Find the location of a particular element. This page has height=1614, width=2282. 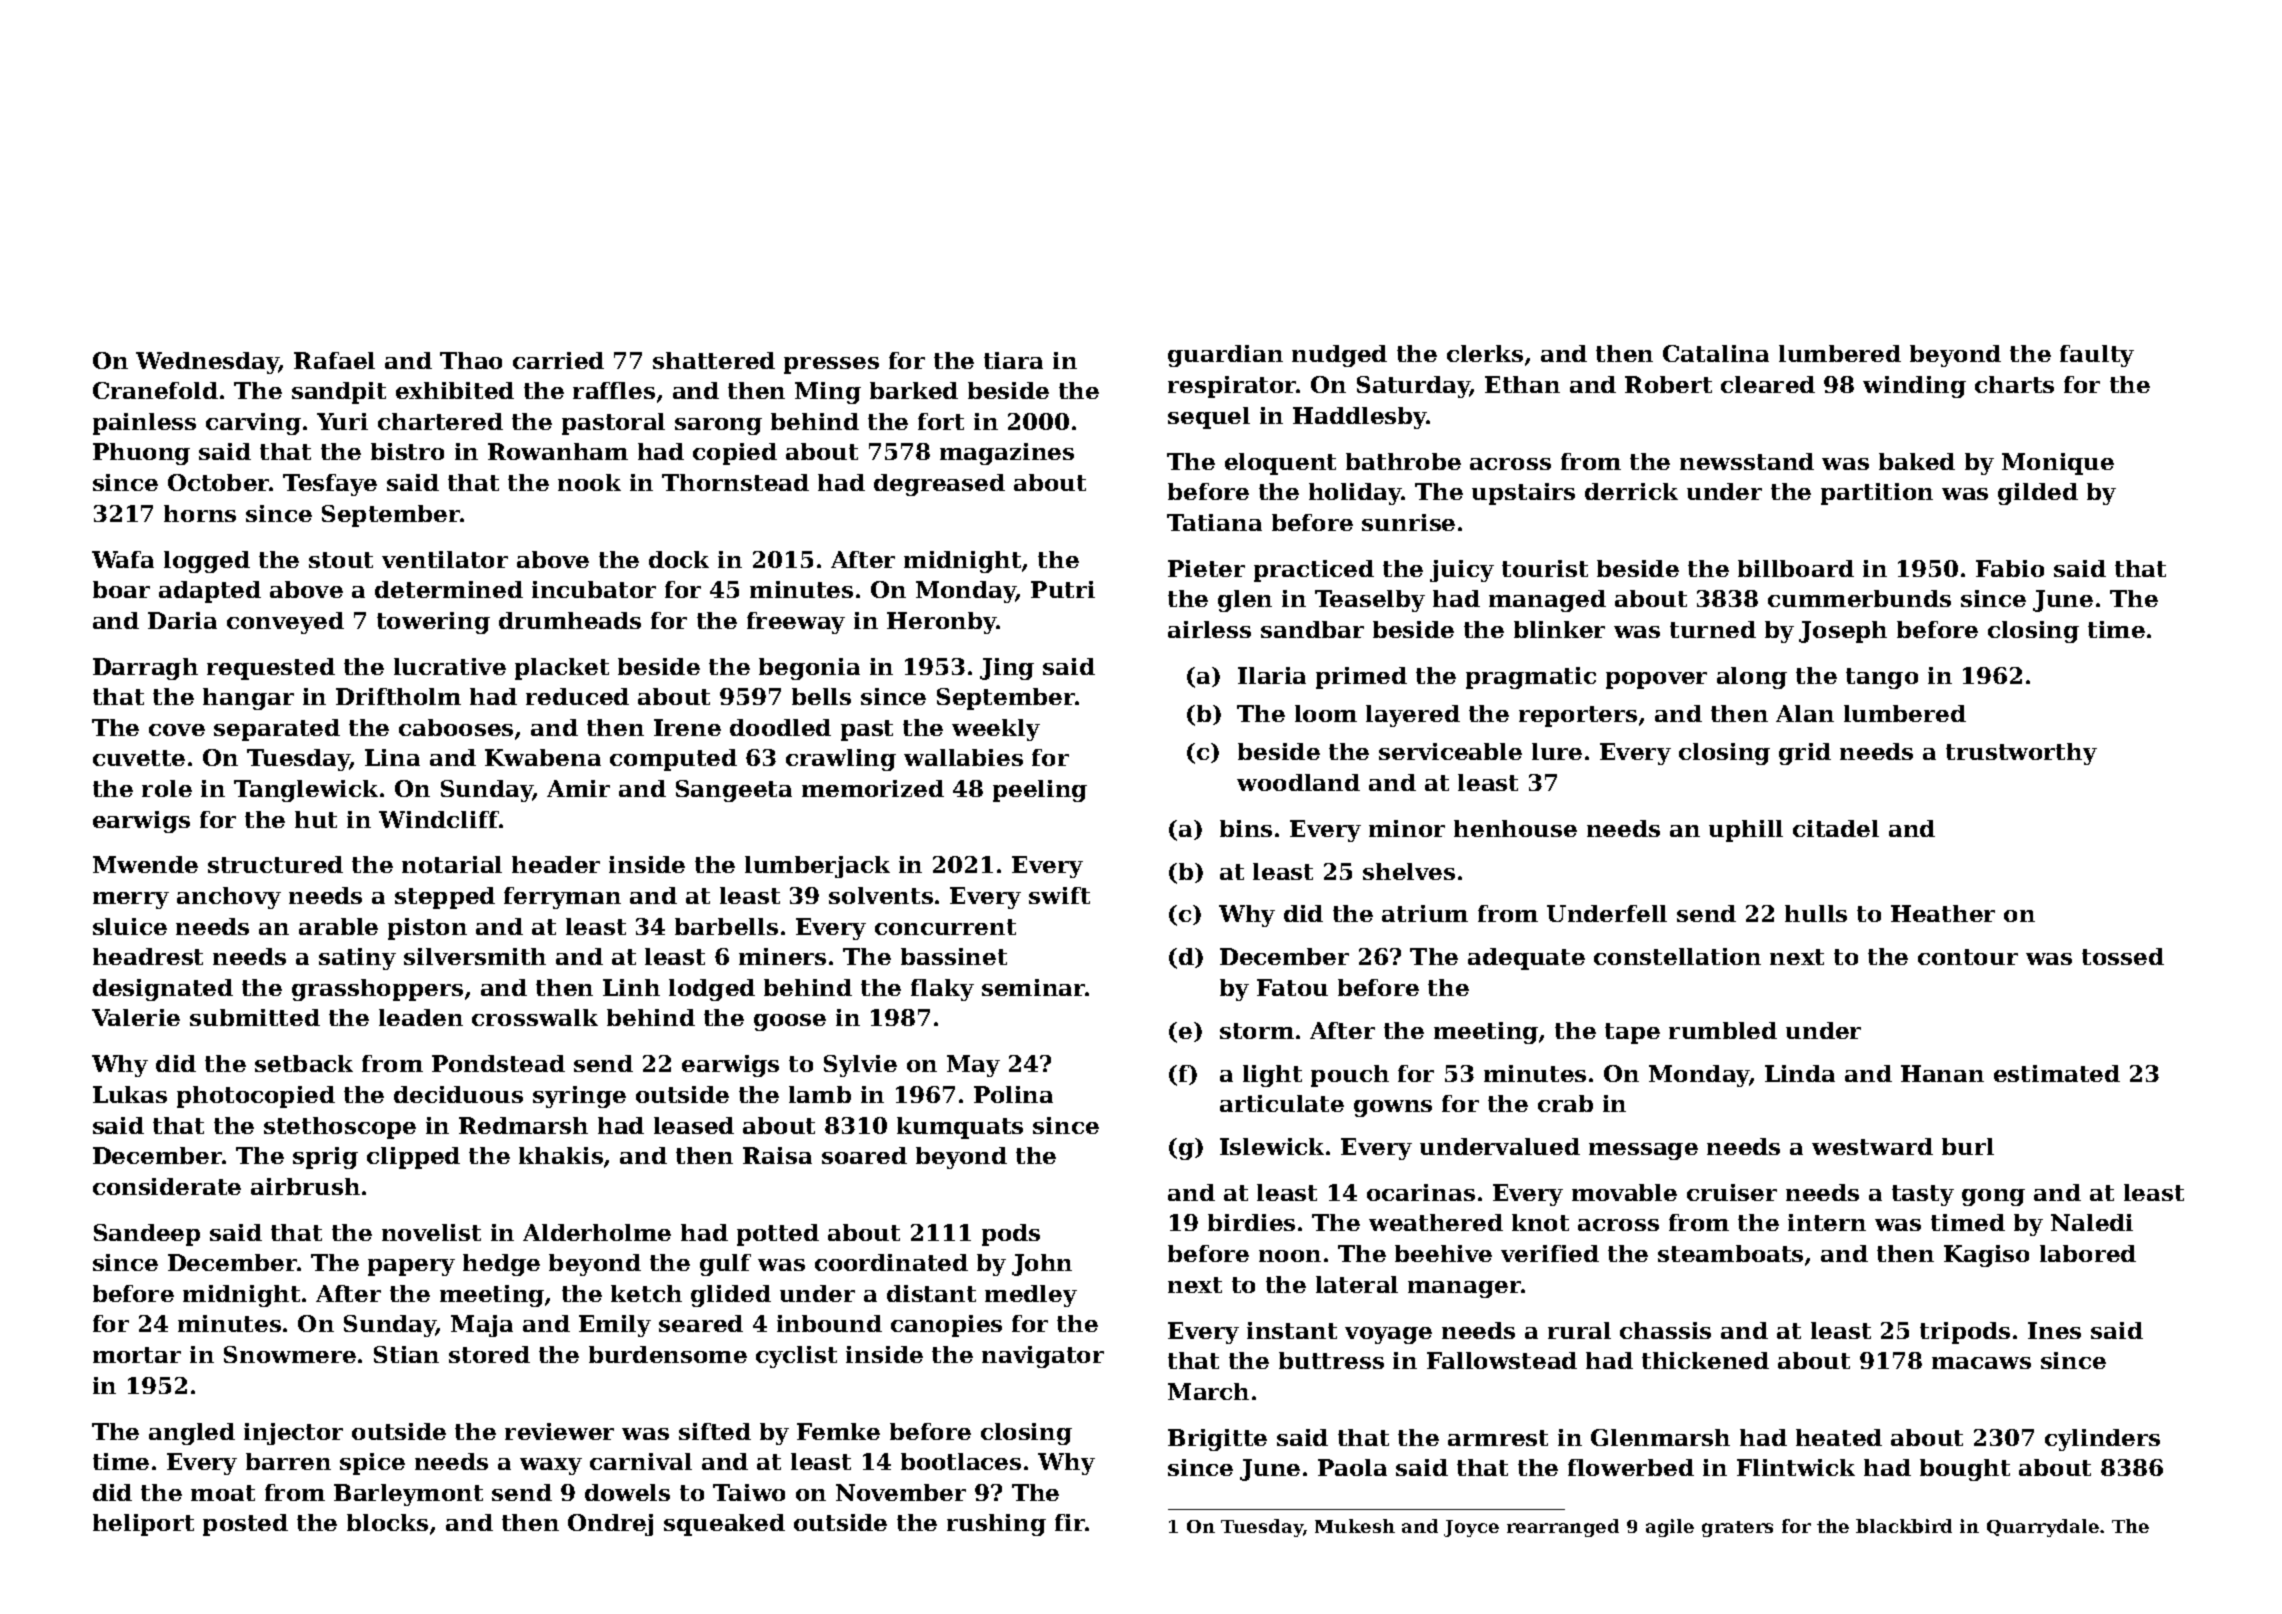

noon is located at coordinates (1290, 1256).
